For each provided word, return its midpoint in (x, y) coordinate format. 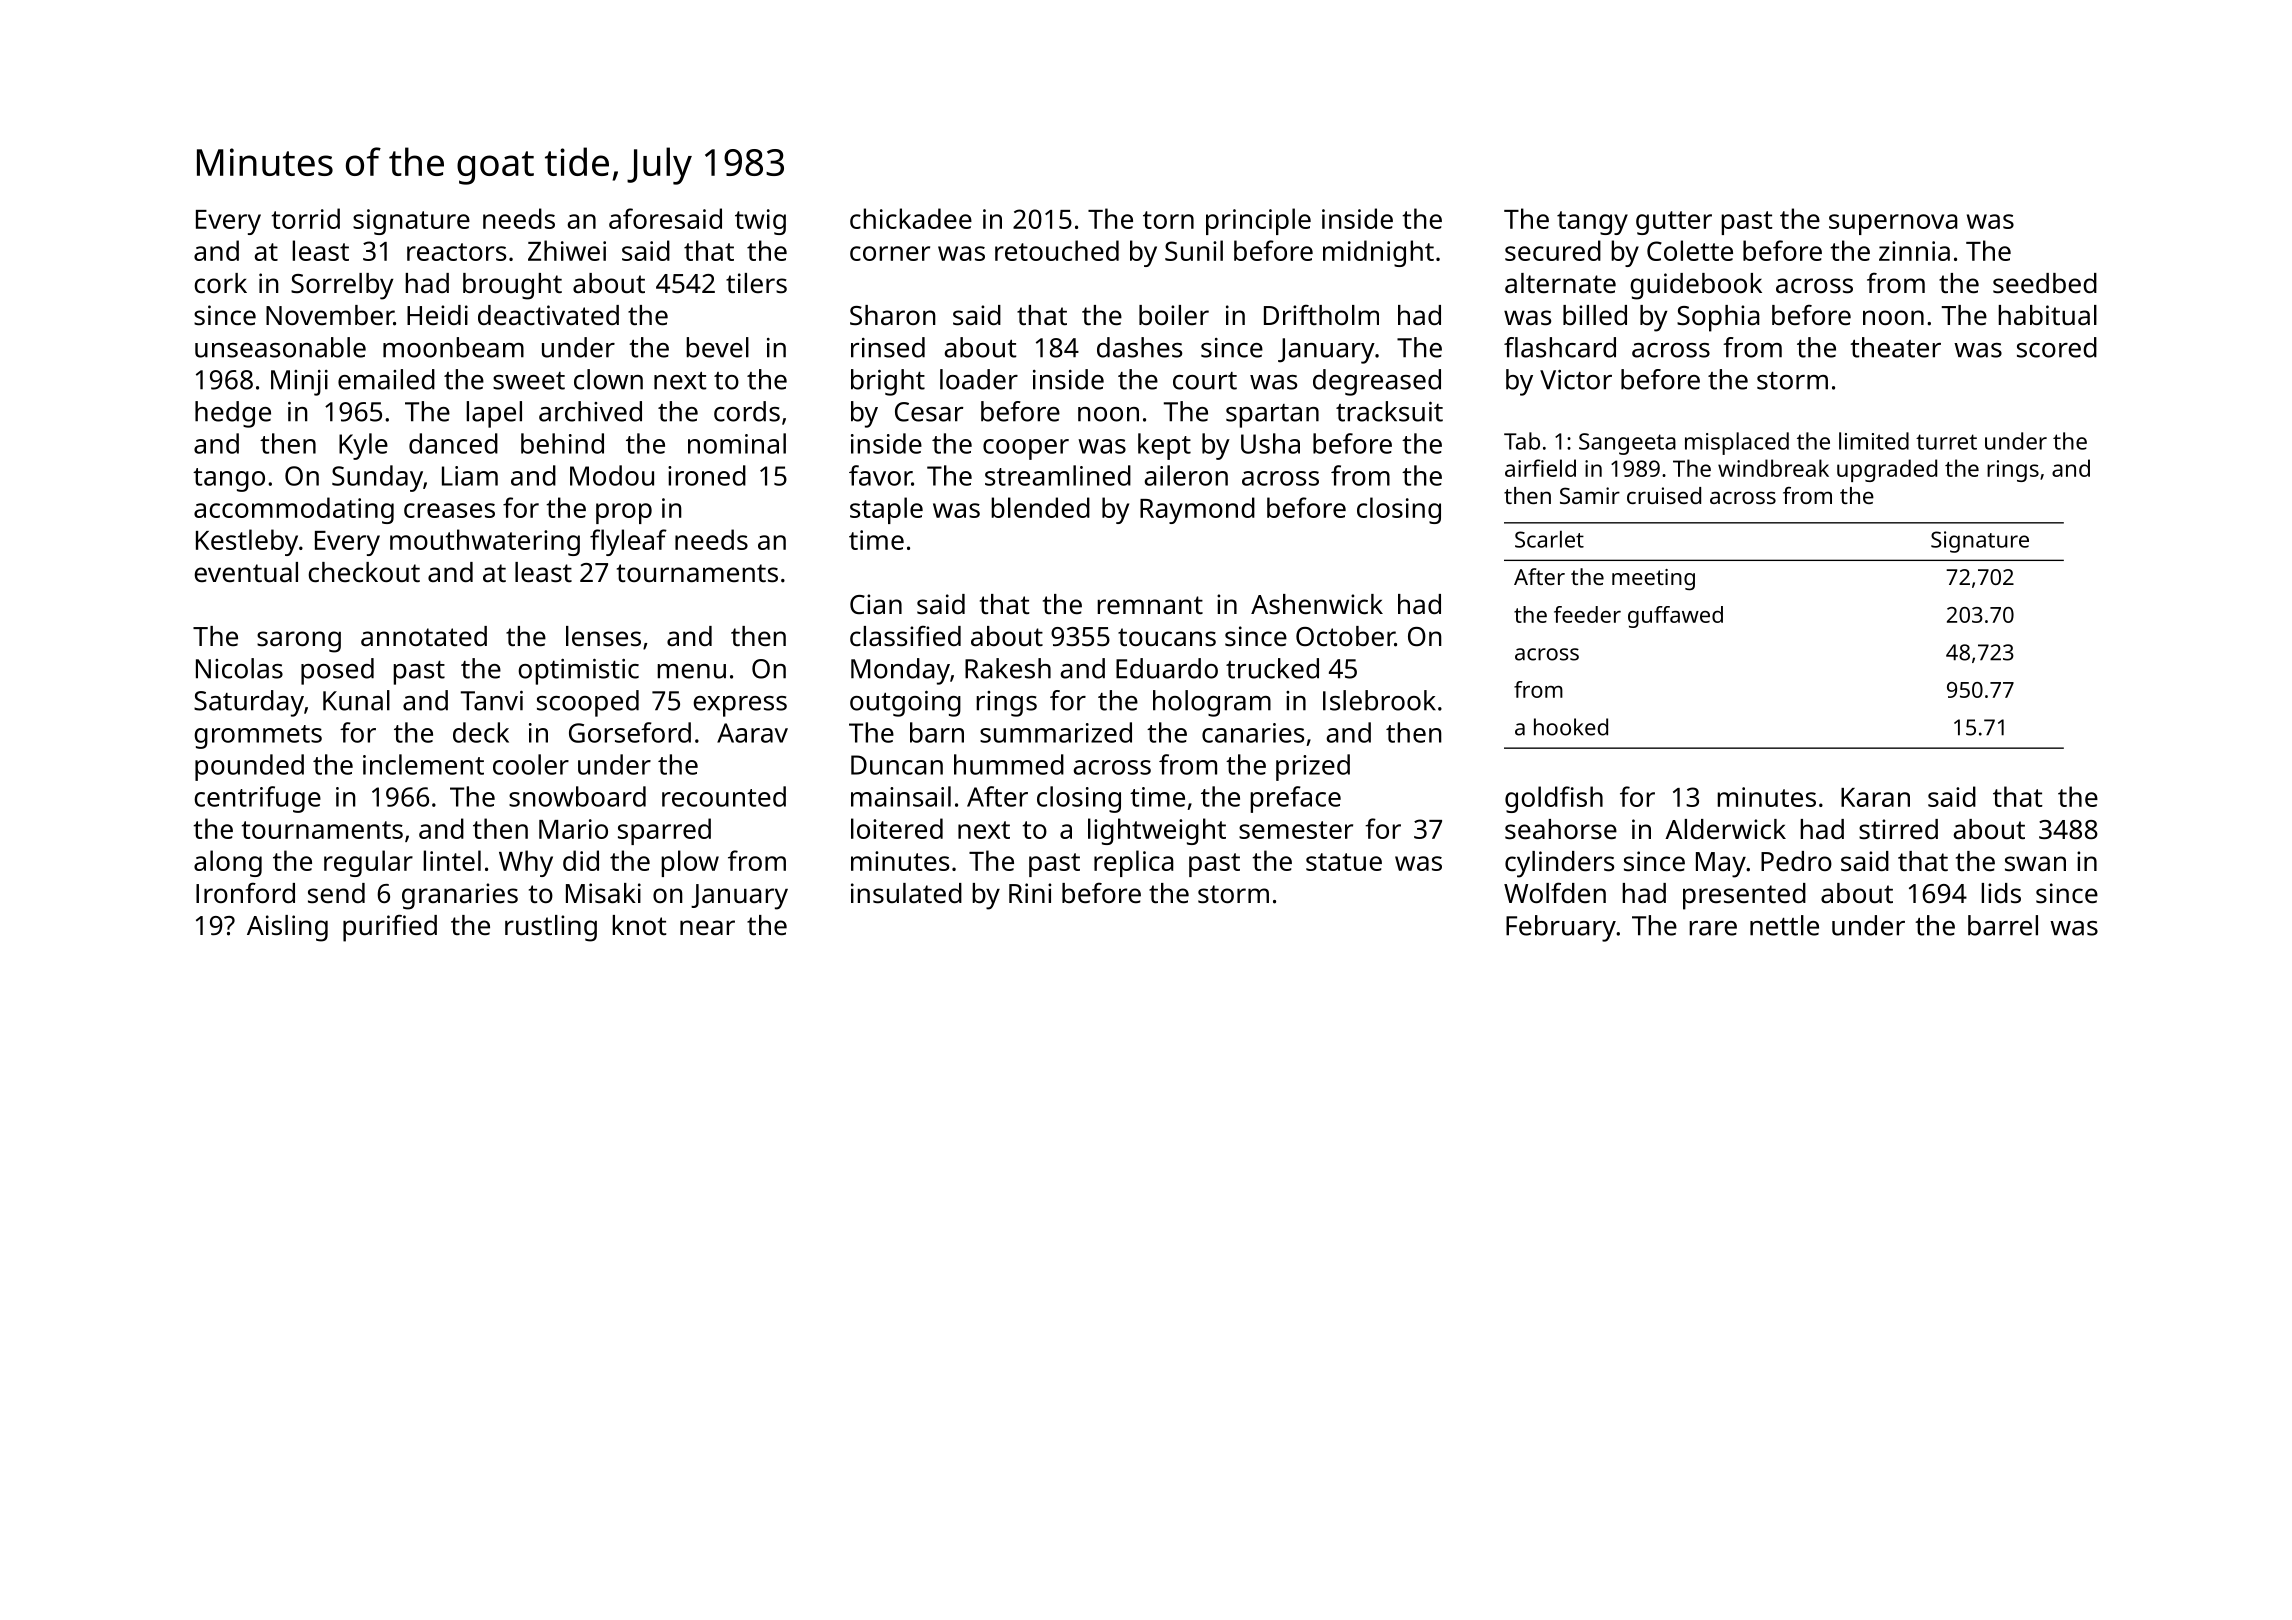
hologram (1212, 703)
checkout (364, 572)
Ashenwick (1317, 604)
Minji (299, 383)
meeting (1653, 580)
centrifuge (257, 799)
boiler (1174, 315)
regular (368, 863)
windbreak (1773, 468)
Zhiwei (567, 250)
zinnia (1914, 251)
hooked (1571, 727)
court (1205, 381)
